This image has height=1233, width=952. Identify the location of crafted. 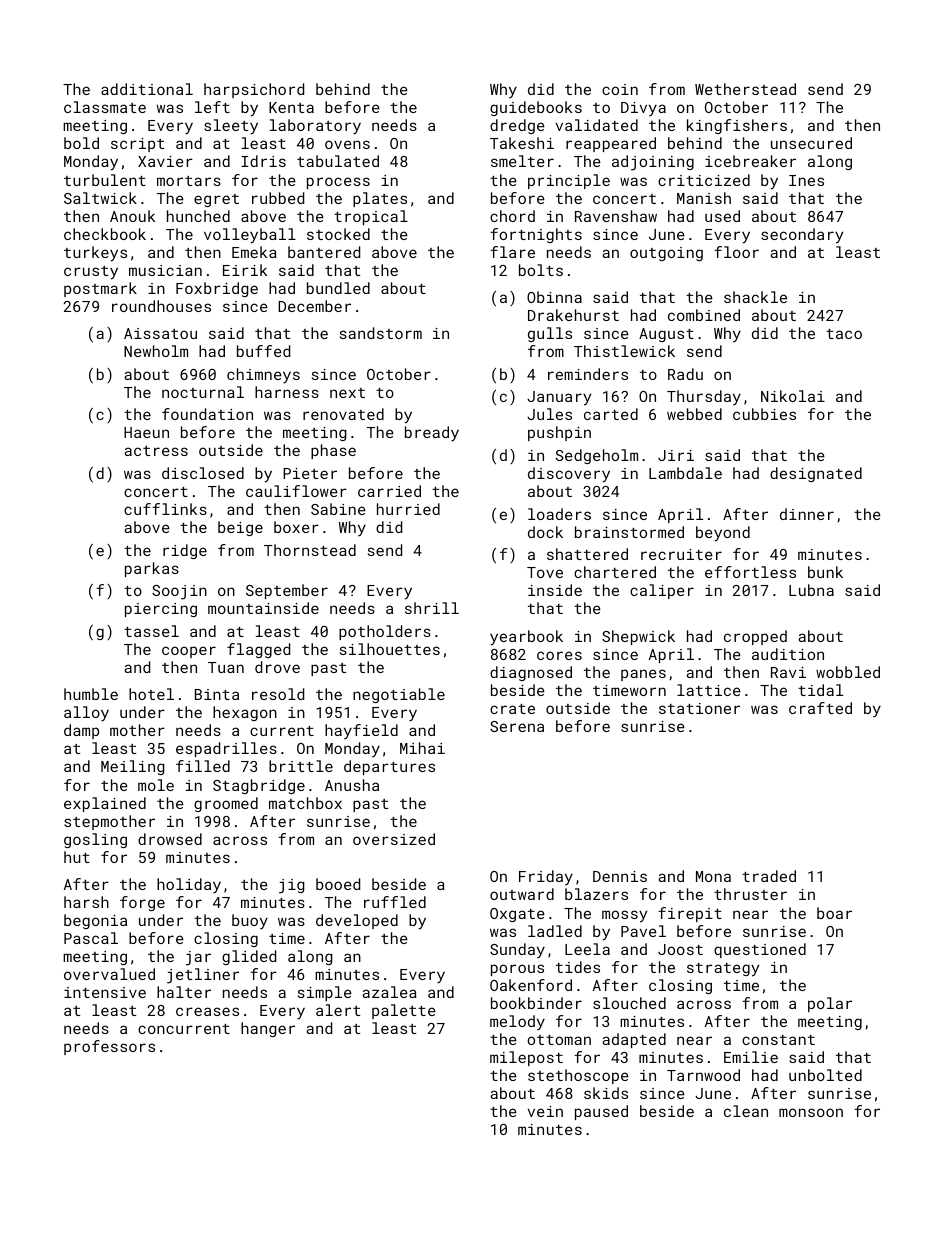
(820, 708).
